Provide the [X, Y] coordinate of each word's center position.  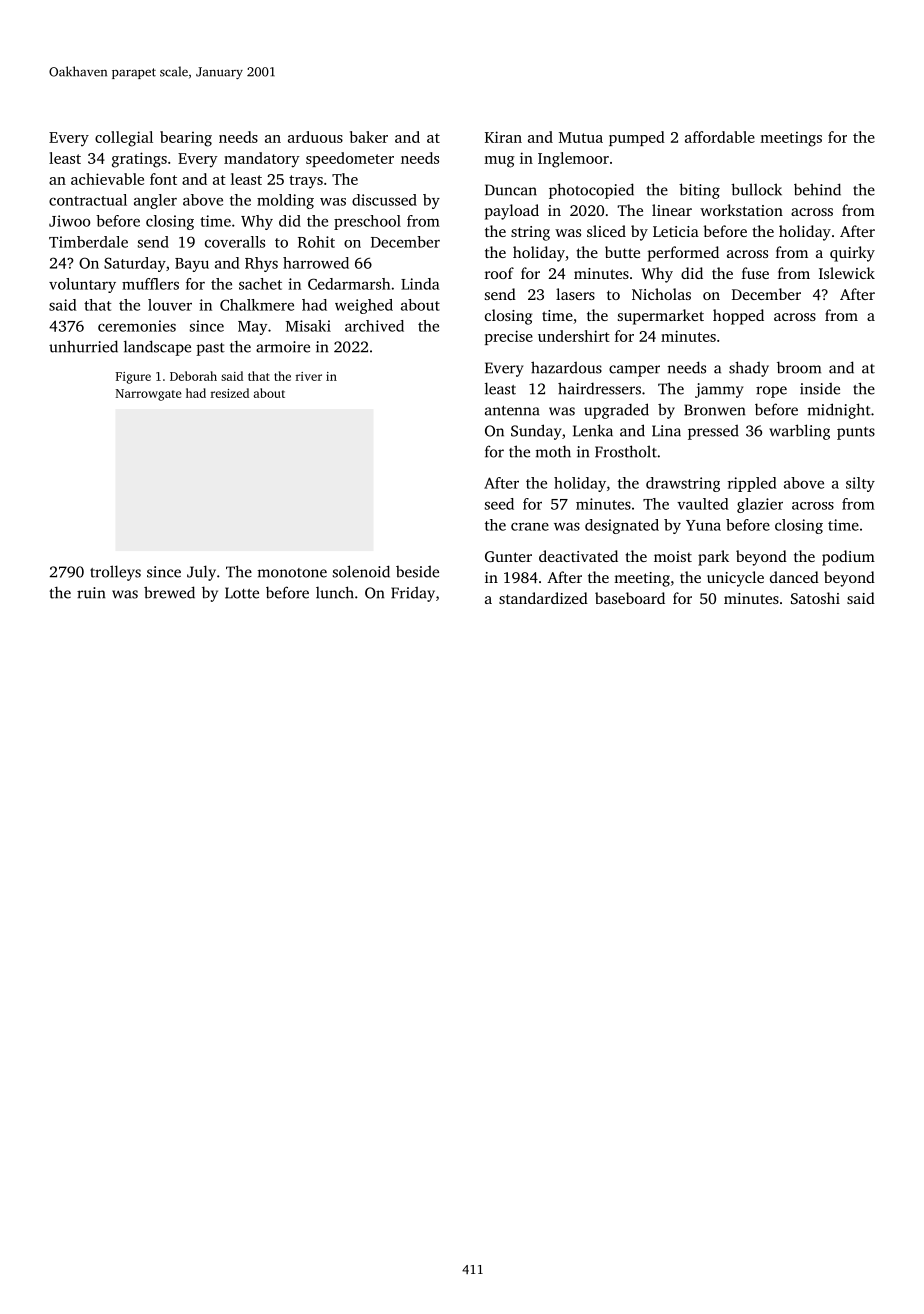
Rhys [261, 264]
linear [672, 210]
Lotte [242, 593]
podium [848, 558]
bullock [756, 189]
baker [369, 137]
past [210, 349]
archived [374, 326]
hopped [738, 317]
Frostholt [626, 451]
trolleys [115, 573]
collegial [124, 139]
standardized [543, 598]
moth [553, 451]
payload [512, 212]
